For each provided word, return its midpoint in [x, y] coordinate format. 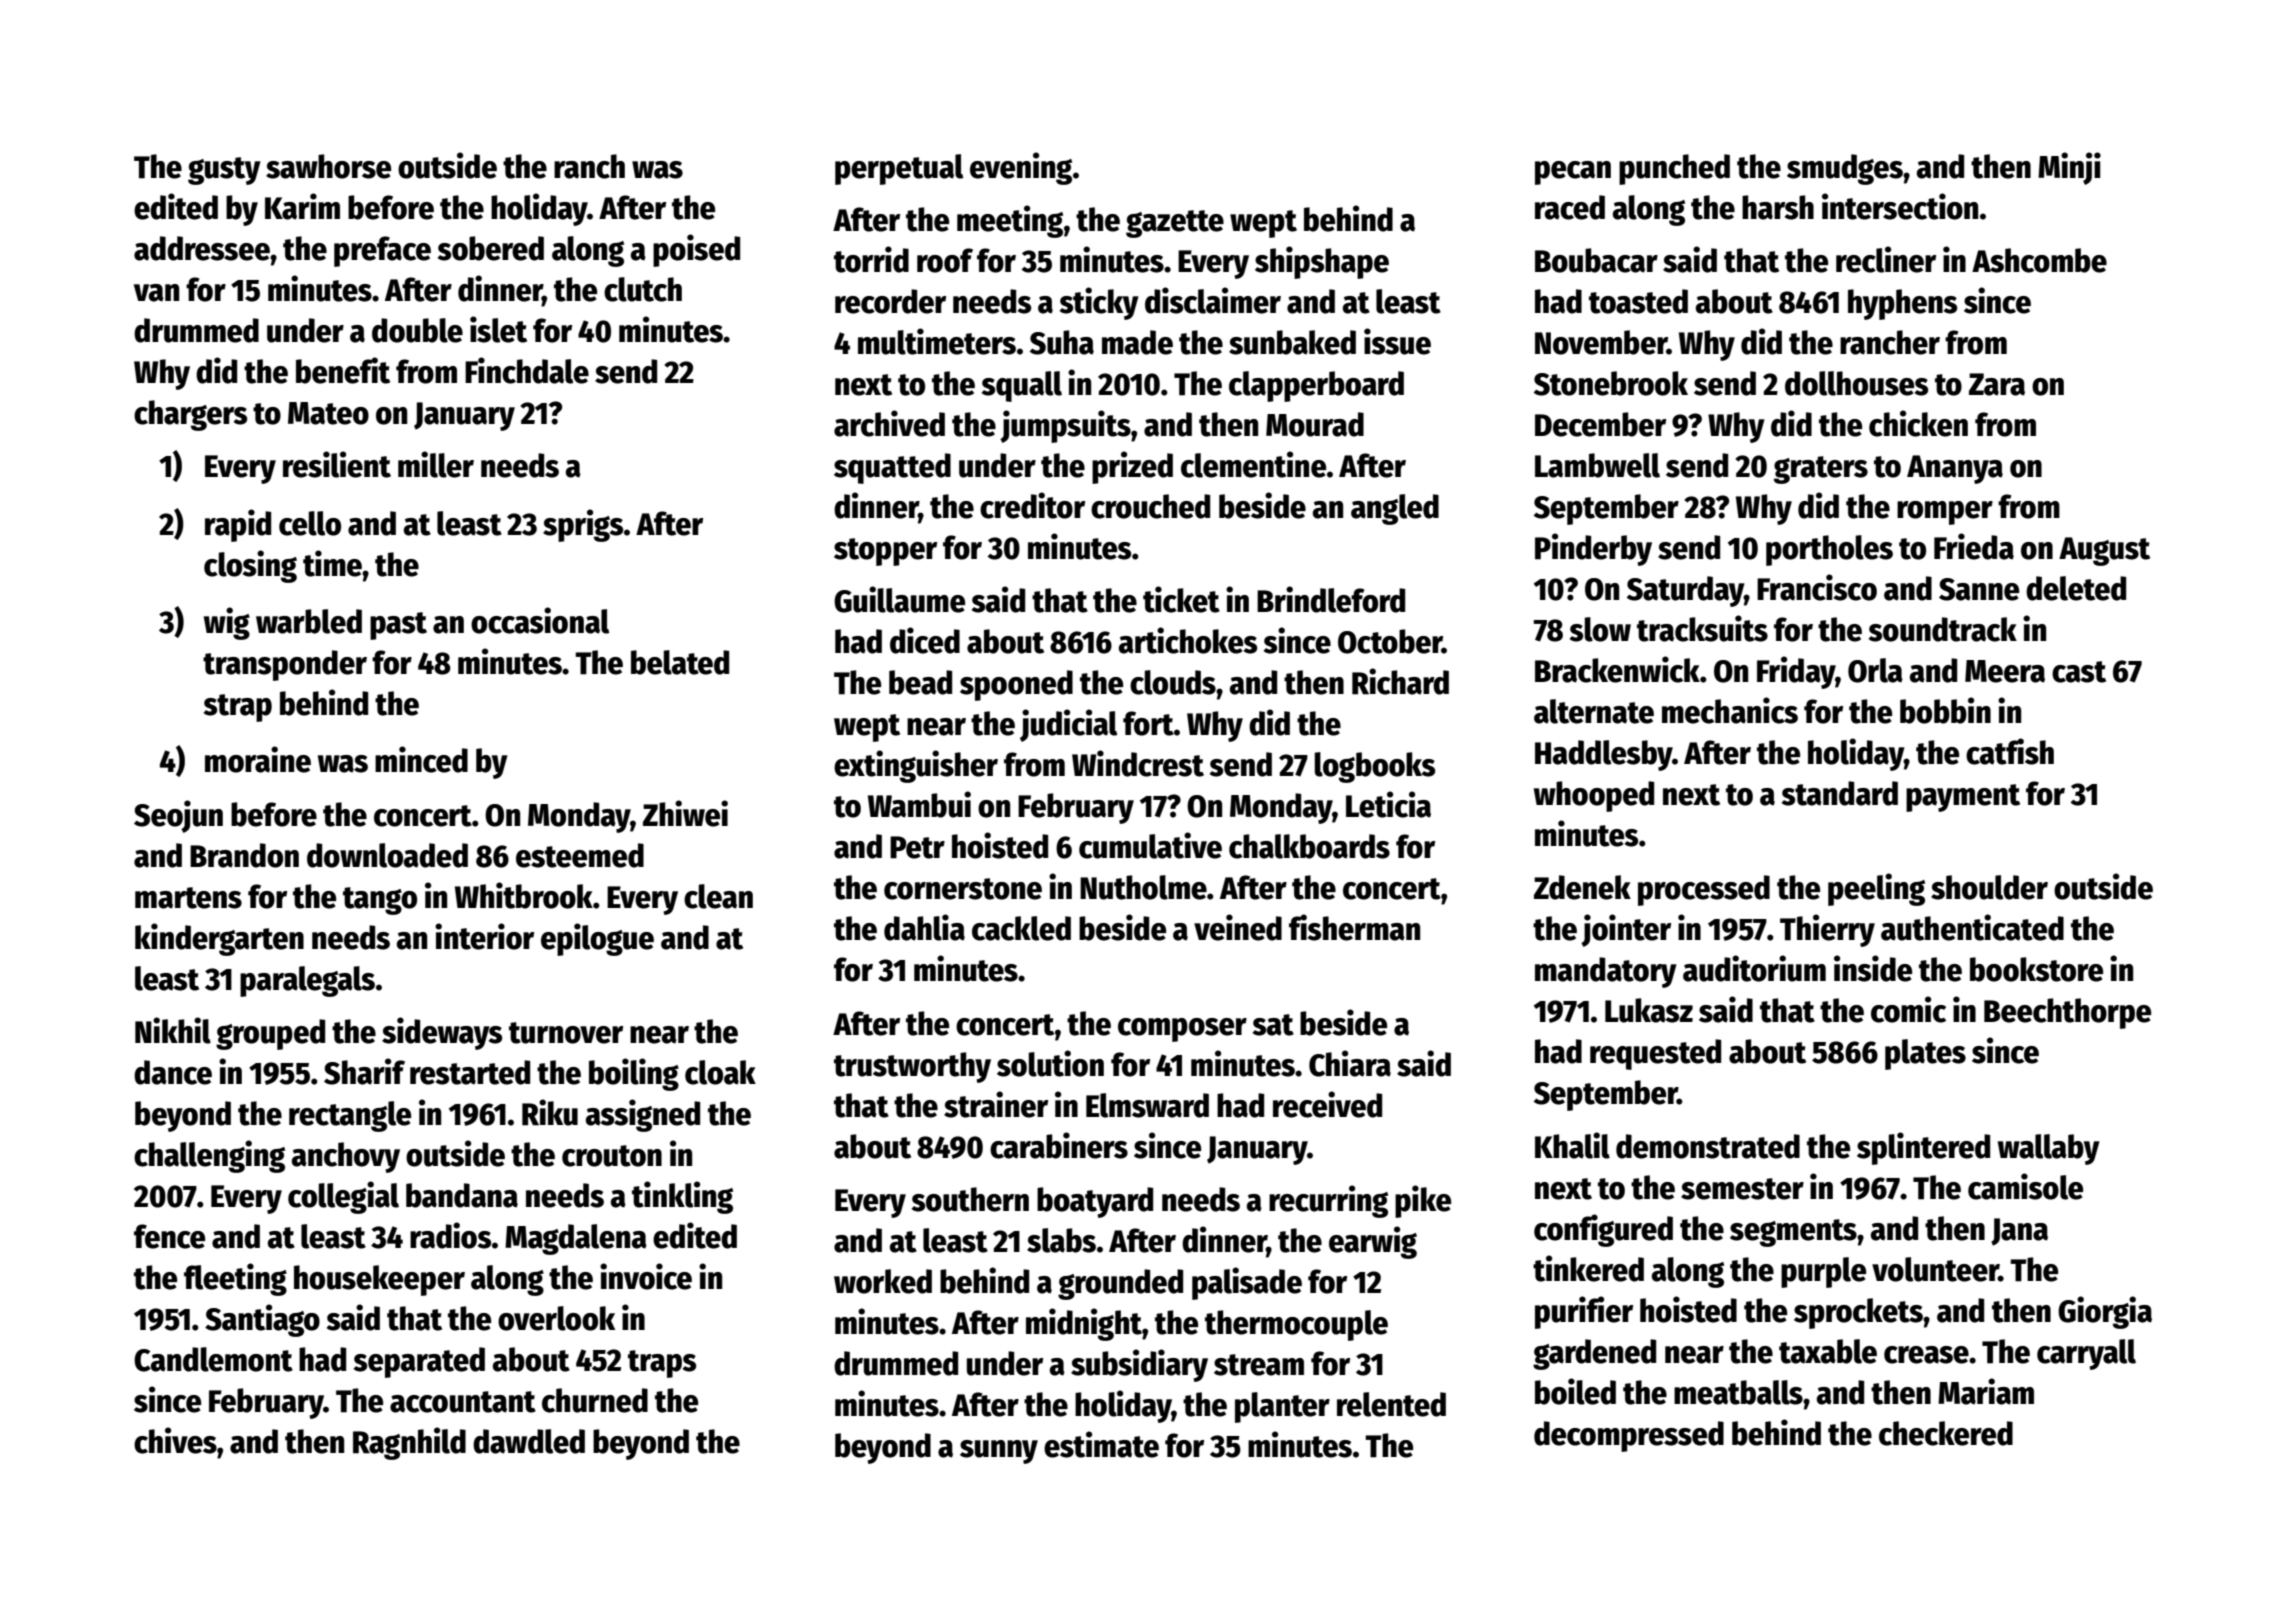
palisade [1247, 1283]
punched [1674, 169]
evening [1021, 168]
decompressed [1629, 1436]
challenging [209, 1156]
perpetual [899, 169]
